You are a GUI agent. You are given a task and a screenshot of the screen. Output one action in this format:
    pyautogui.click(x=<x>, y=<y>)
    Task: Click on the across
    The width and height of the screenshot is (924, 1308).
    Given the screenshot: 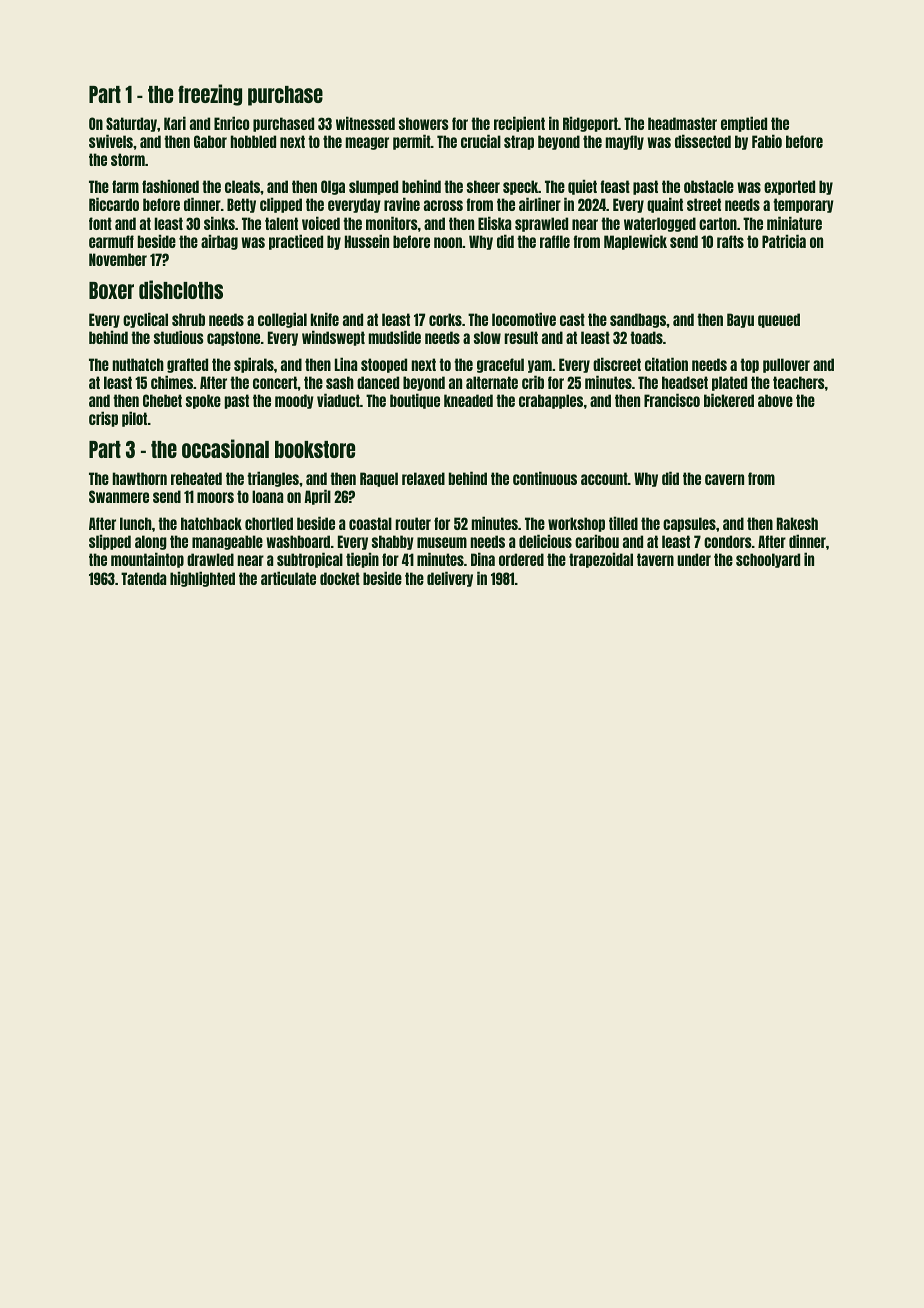 What is the action you would take?
    pyautogui.click(x=443, y=205)
